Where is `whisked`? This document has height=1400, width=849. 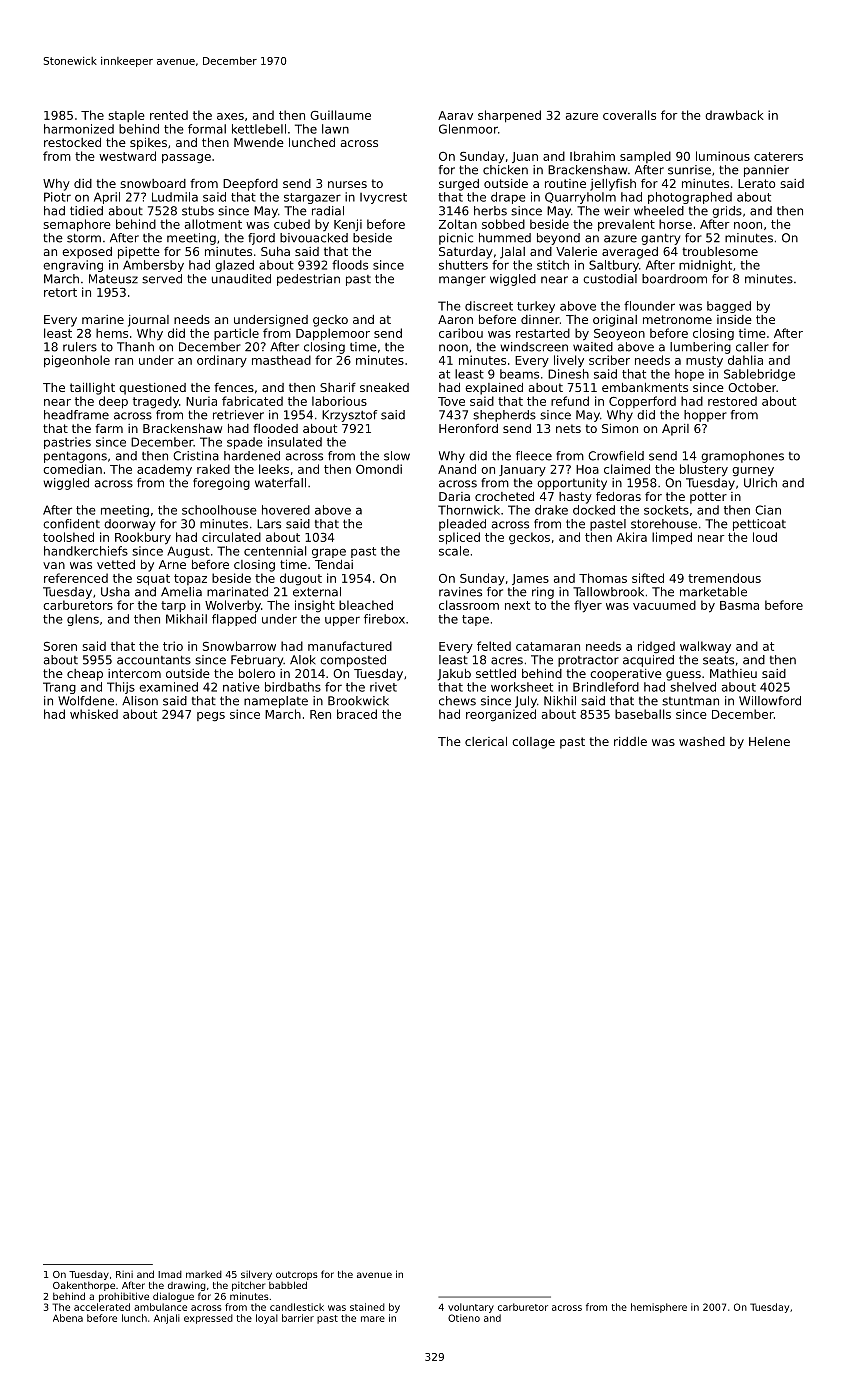 whisked is located at coordinates (94, 714).
